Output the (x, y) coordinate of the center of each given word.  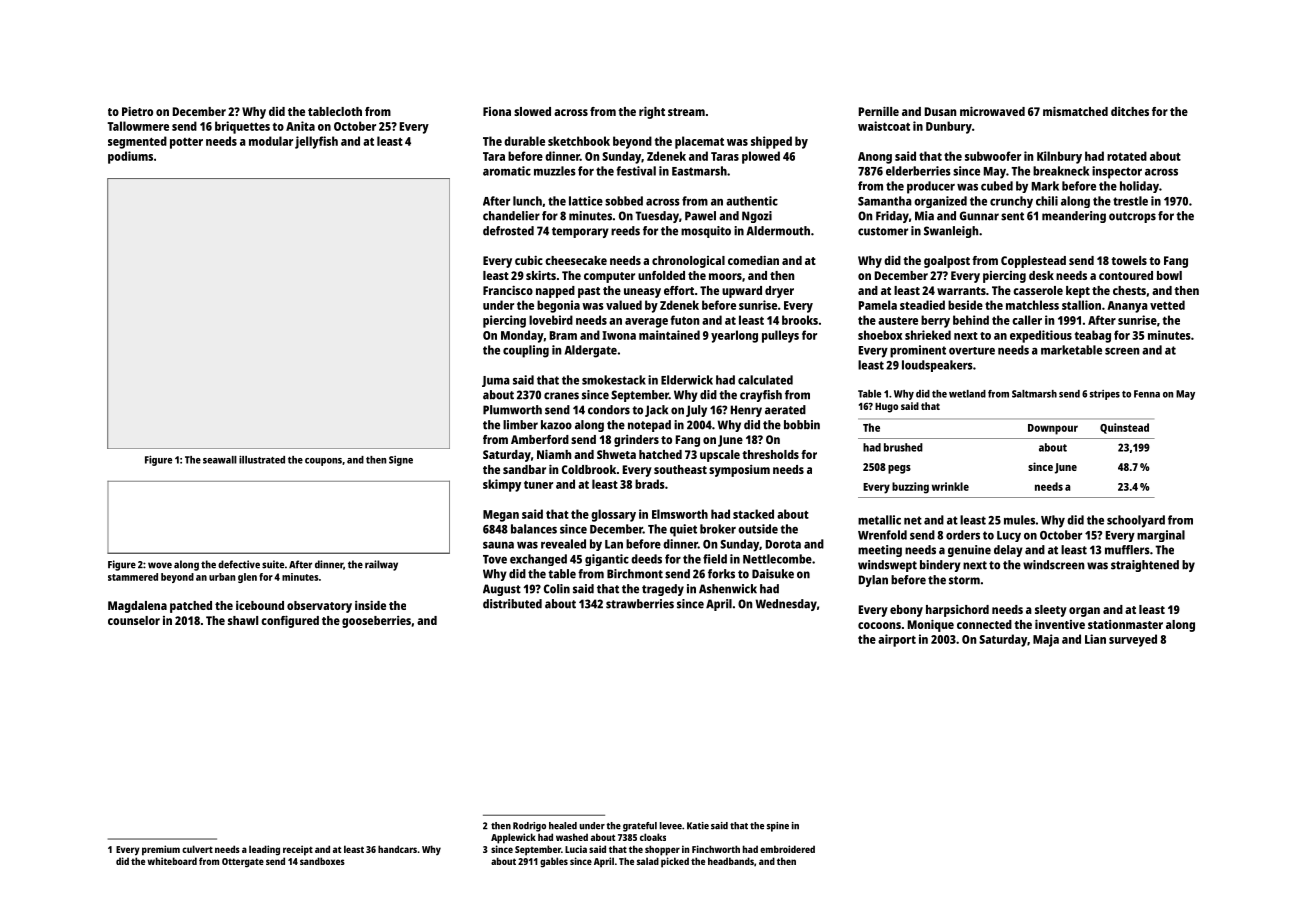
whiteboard (172, 861)
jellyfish (316, 142)
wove (160, 565)
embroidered (787, 849)
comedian (753, 260)
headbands (731, 861)
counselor (134, 620)
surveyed (1133, 640)
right (652, 112)
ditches (1130, 111)
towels (1129, 260)
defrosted (508, 231)
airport (897, 640)
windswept (887, 566)
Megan (501, 516)
